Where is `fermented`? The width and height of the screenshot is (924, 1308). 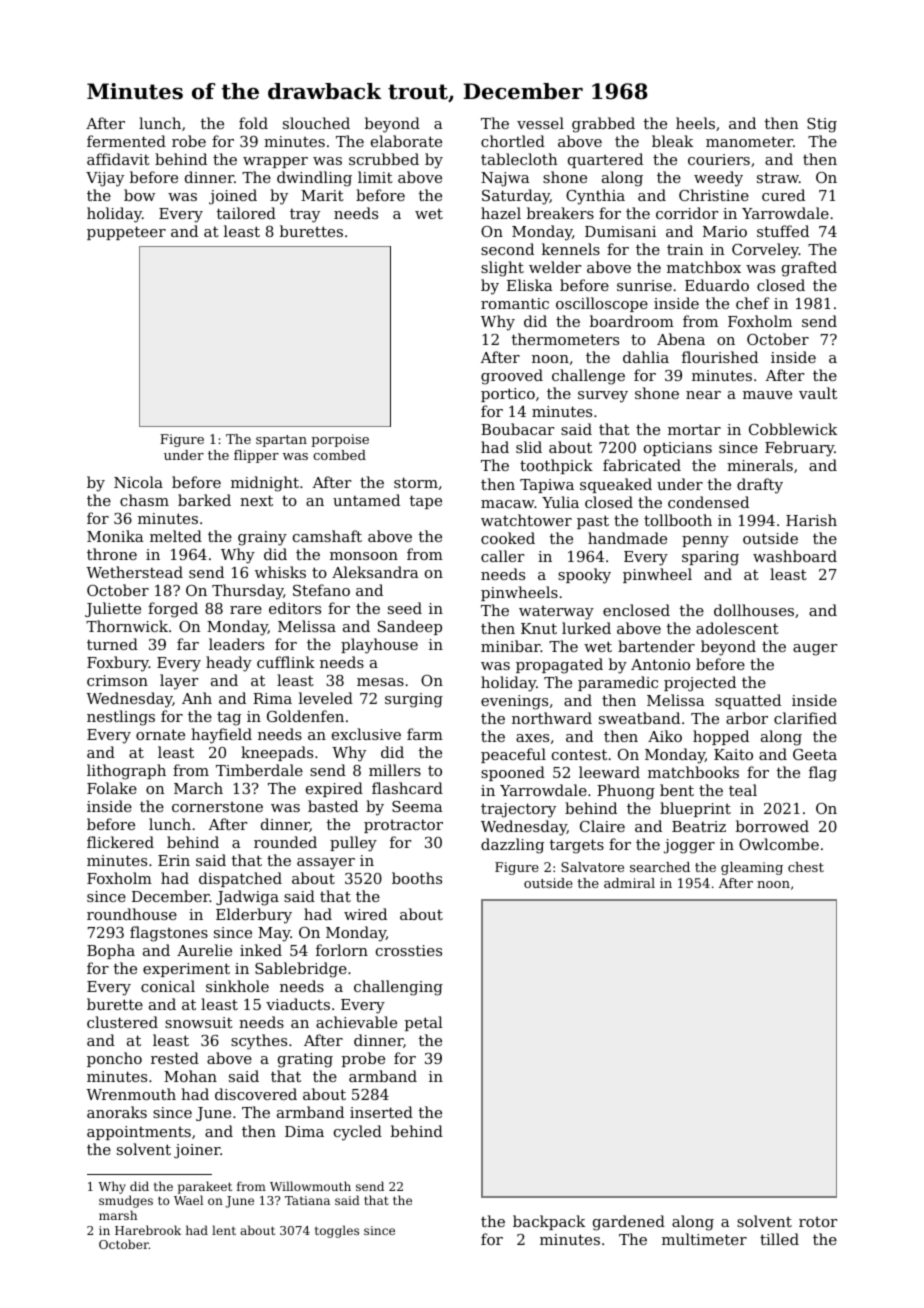
fermented is located at coordinates (126, 141).
